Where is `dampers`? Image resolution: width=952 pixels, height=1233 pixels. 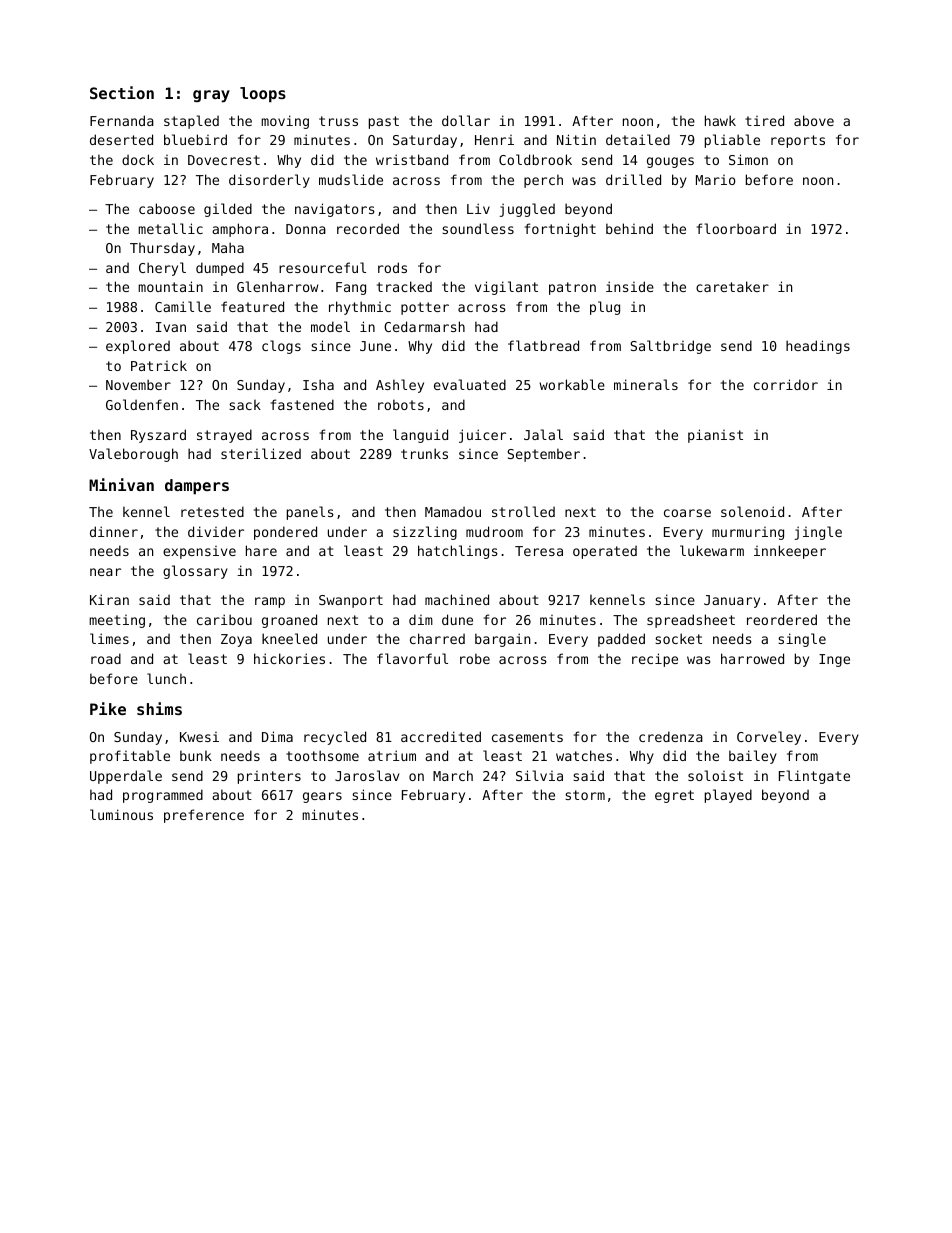 dampers is located at coordinates (197, 487).
